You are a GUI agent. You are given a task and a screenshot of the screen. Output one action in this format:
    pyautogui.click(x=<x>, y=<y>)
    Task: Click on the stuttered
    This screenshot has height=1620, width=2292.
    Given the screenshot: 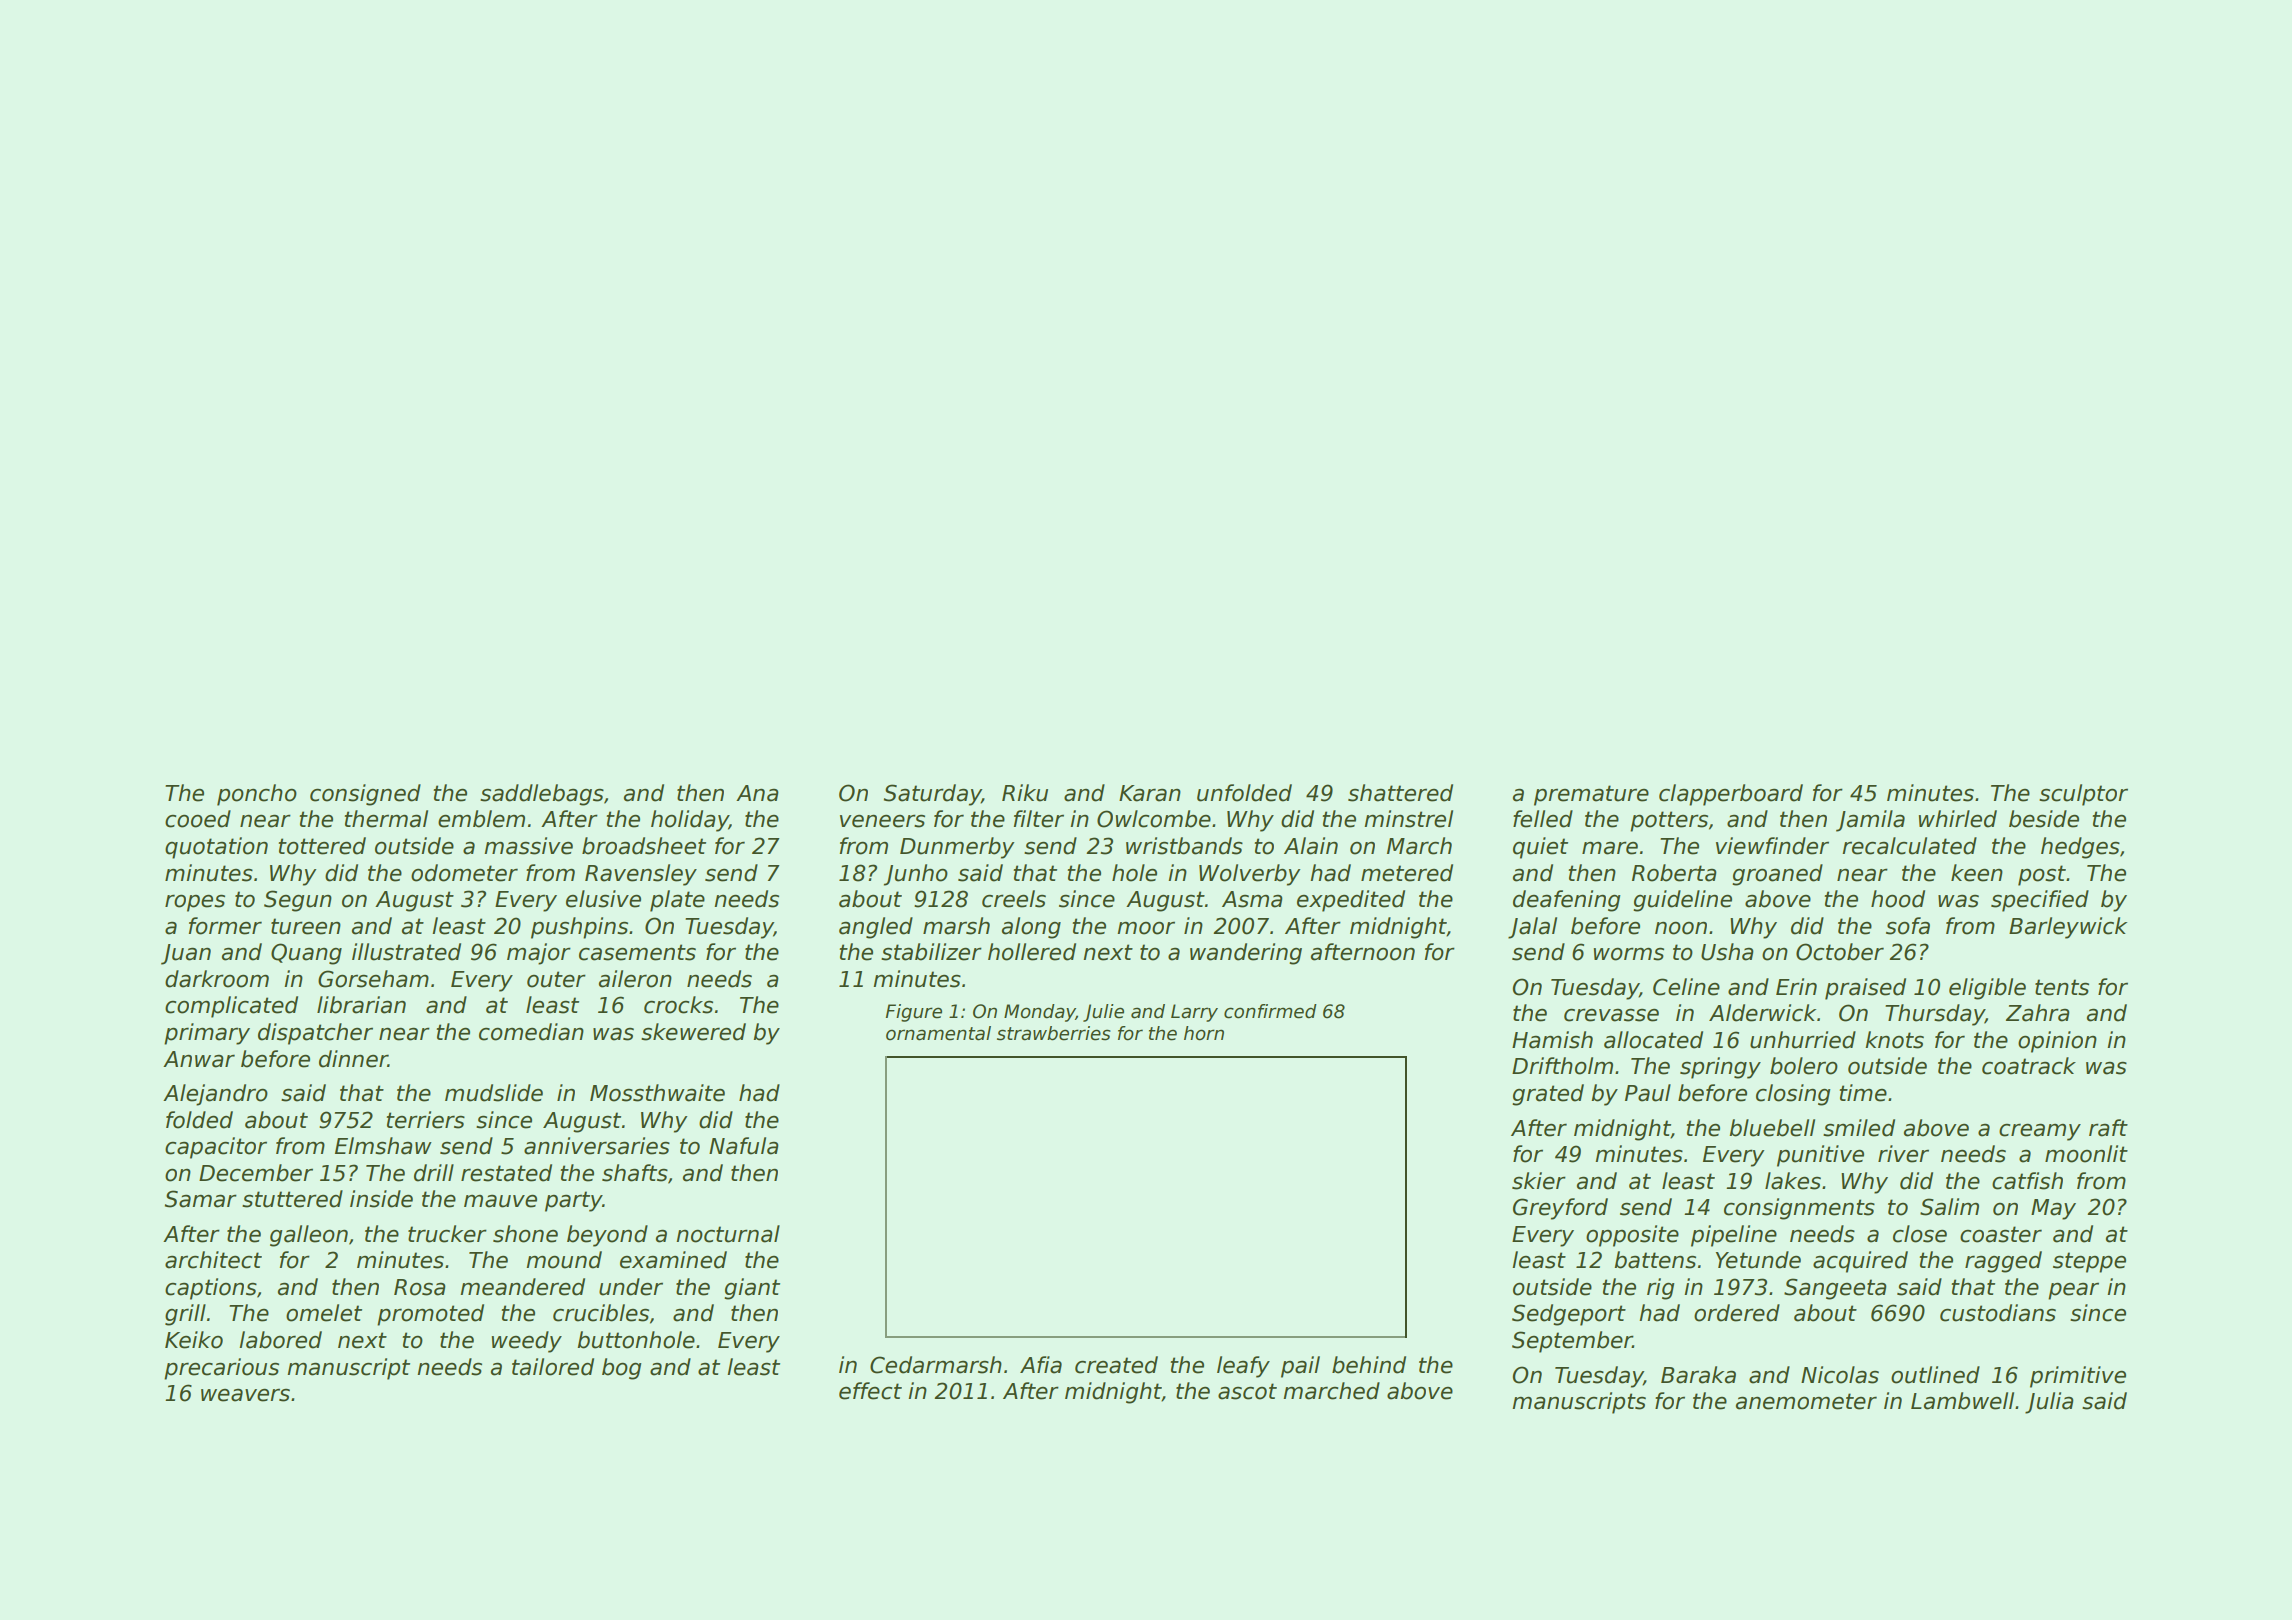 What is the action you would take?
    pyautogui.click(x=292, y=1199)
